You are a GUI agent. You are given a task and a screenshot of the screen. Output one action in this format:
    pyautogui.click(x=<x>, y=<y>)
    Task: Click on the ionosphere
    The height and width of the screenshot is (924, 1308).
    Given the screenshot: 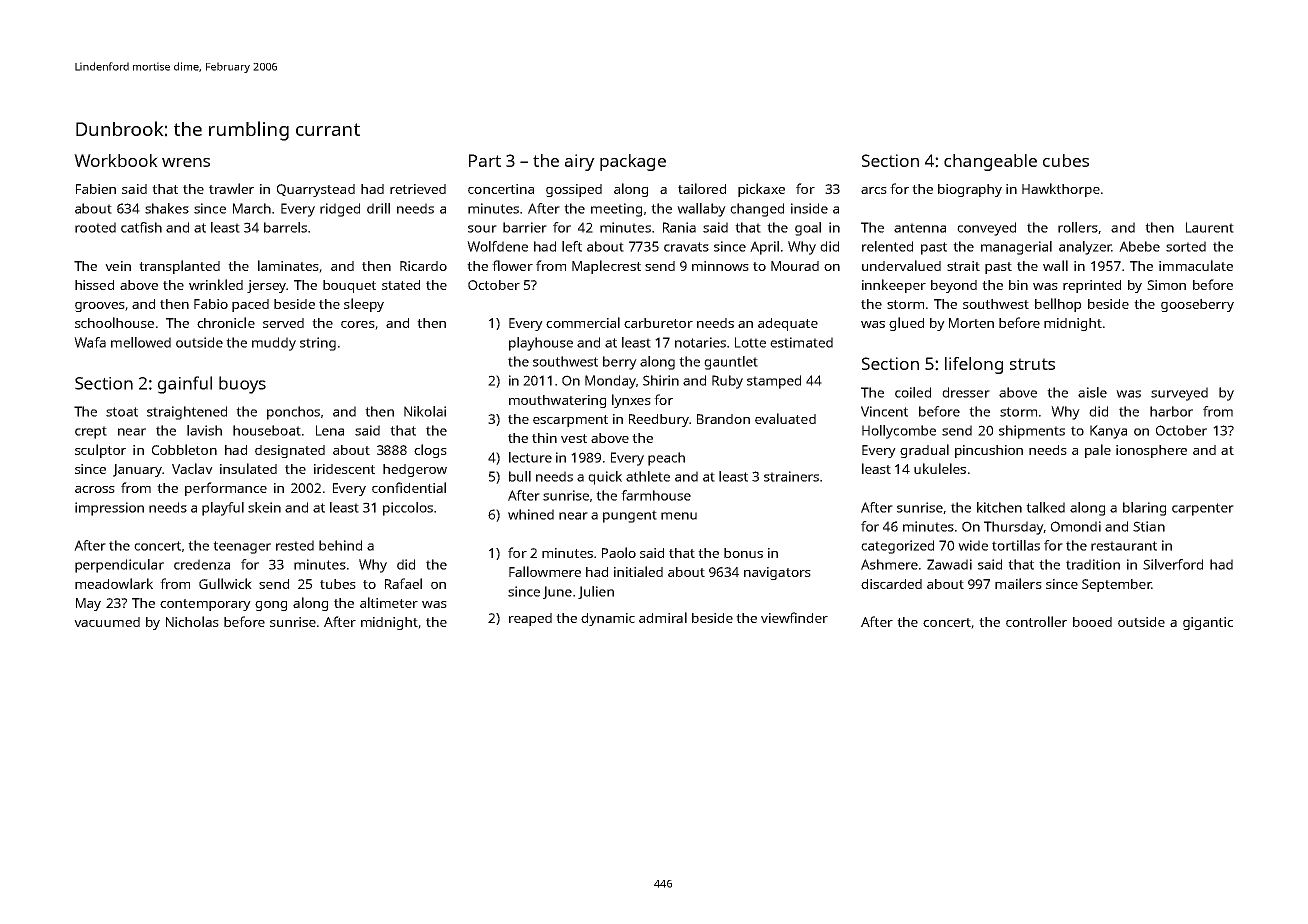 What is the action you would take?
    pyautogui.click(x=1151, y=451)
